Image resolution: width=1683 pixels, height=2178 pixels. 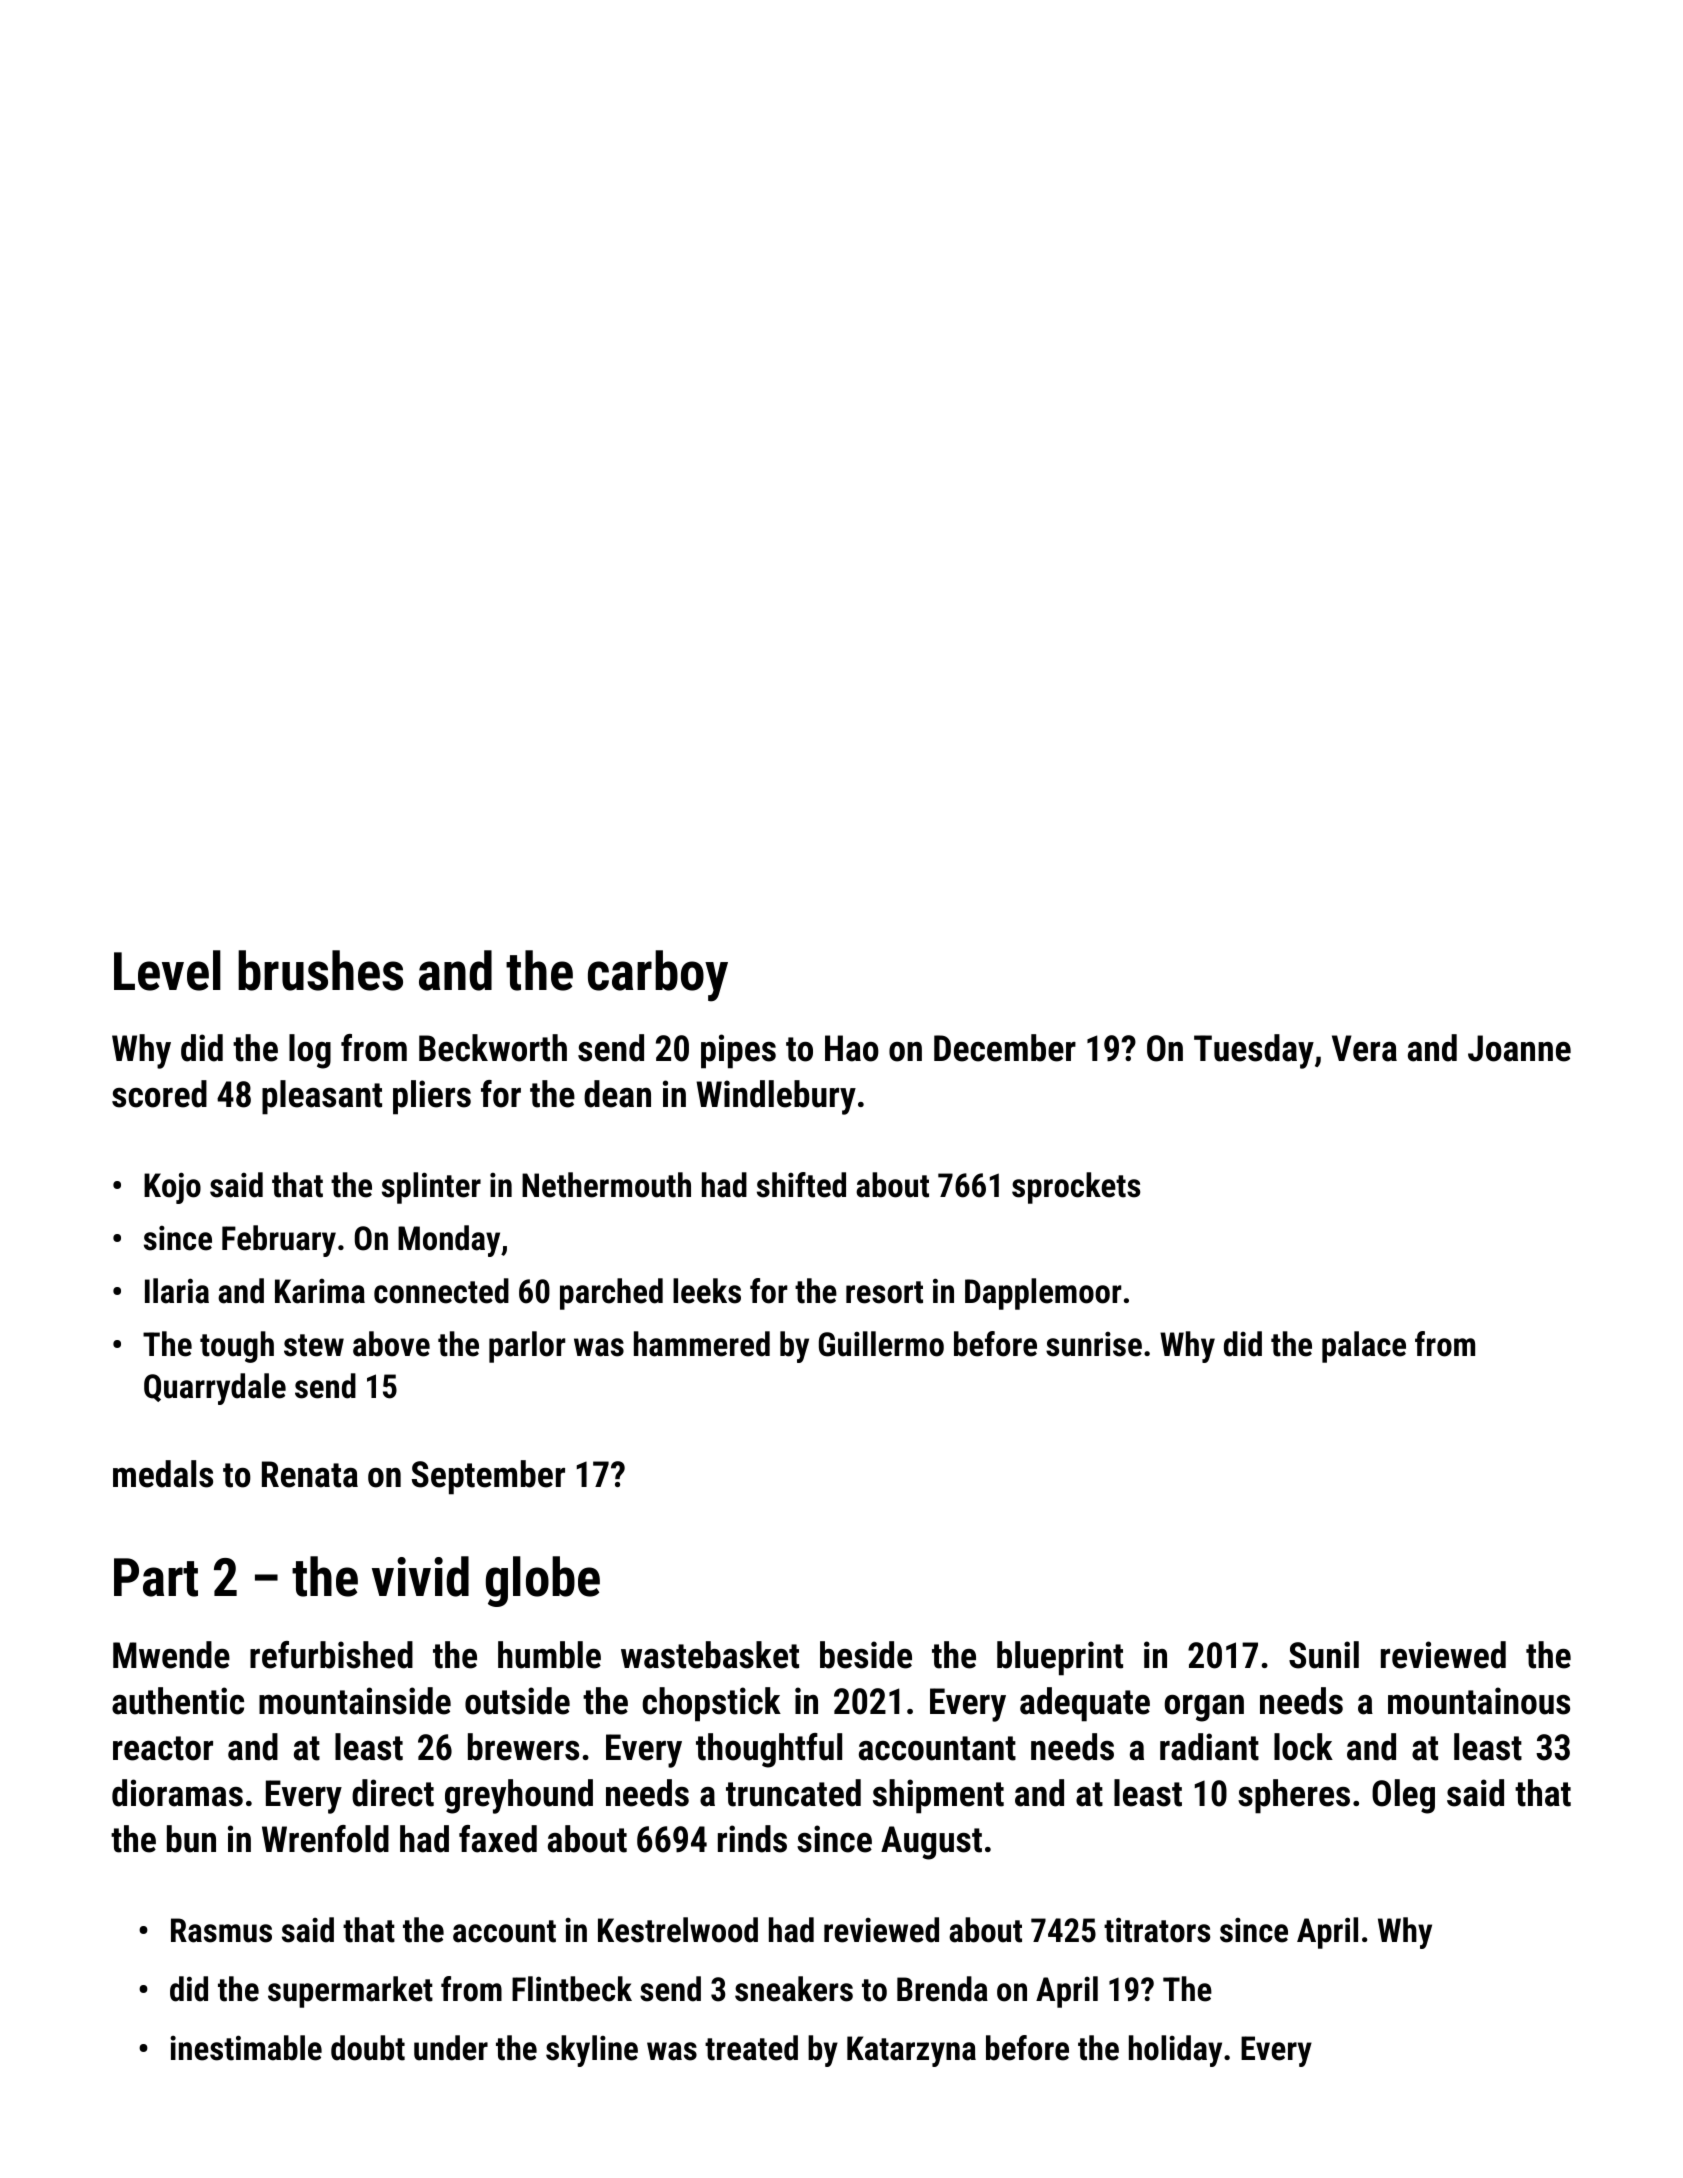 I want to click on Tuesday, so click(x=1254, y=1051).
